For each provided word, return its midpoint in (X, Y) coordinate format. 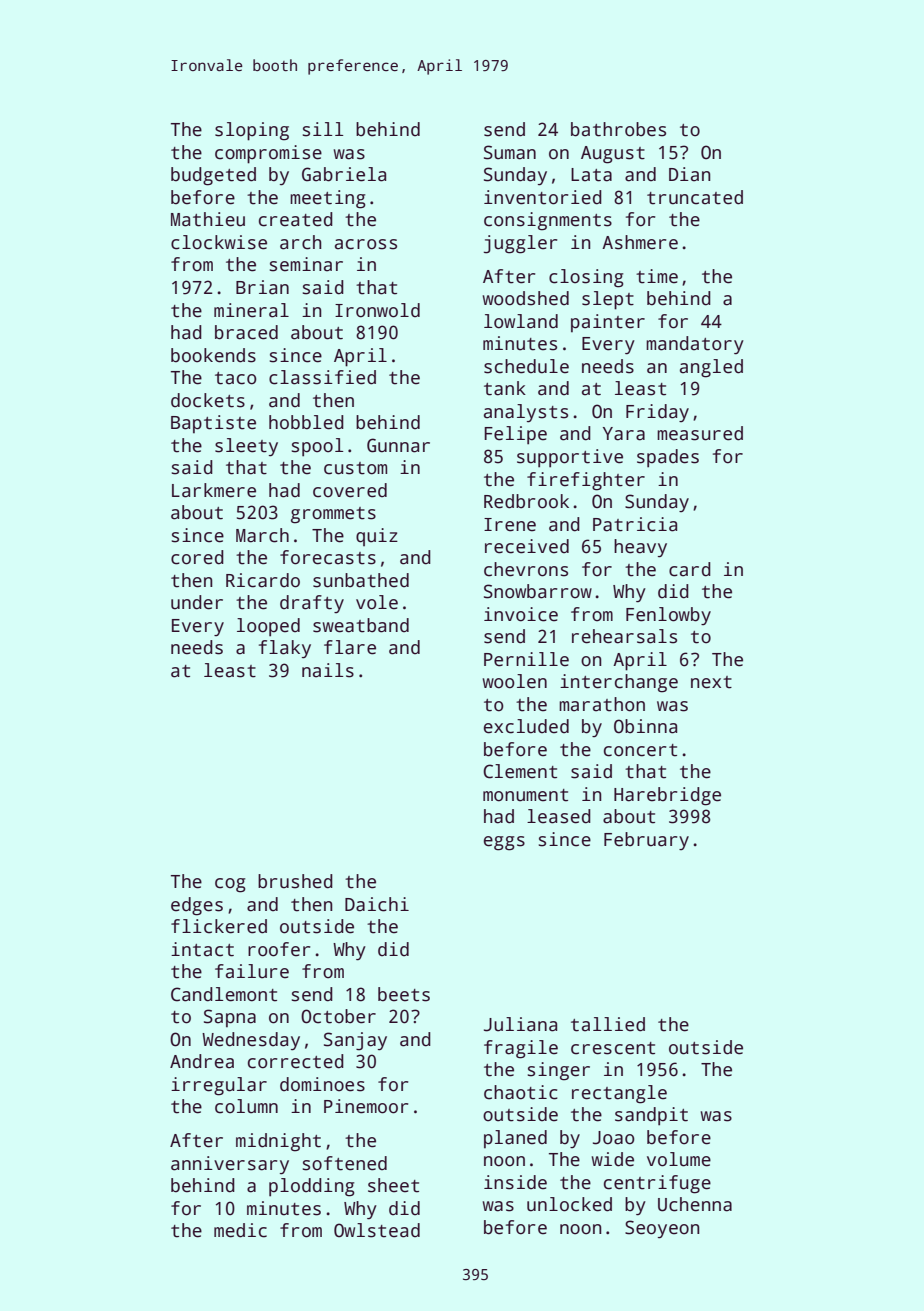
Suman (510, 152)
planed (515, 1139)
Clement (520, 771)
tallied (608, 1024)
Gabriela (344, 174)
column (246, 1106)
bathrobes (618, 129)
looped (268, 627)
